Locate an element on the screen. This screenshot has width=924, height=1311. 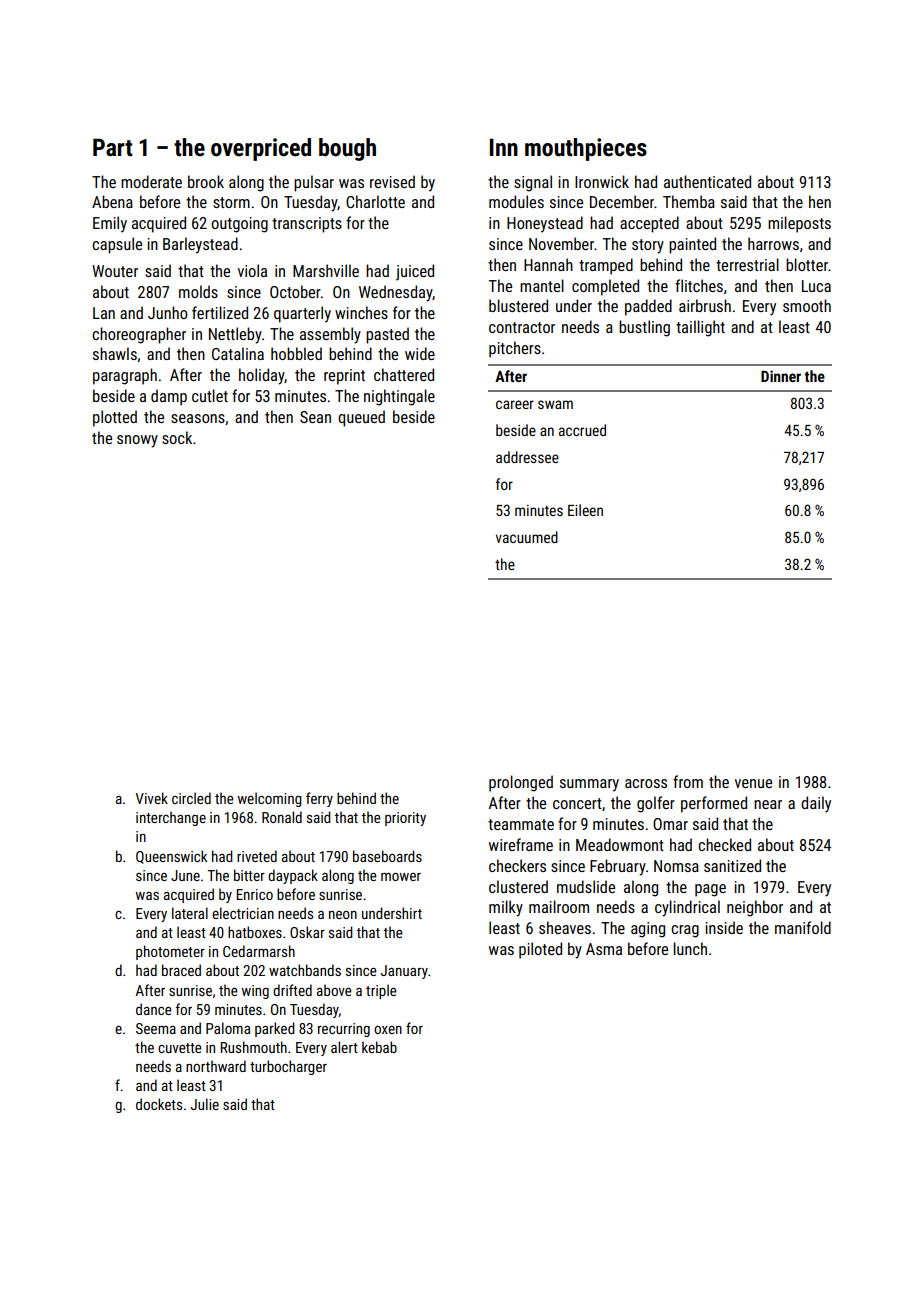
Themba is located at coordinates (689, 201).
